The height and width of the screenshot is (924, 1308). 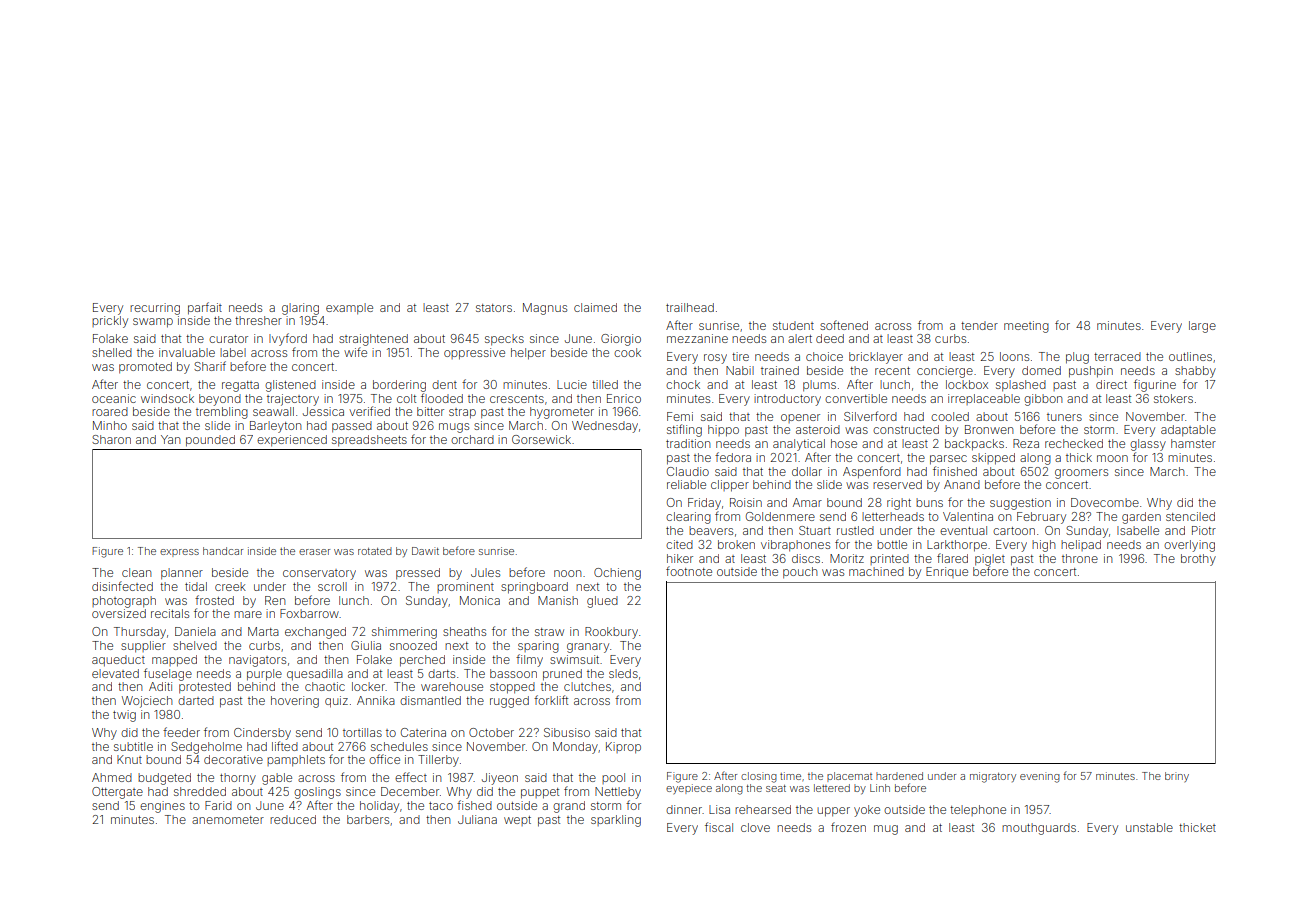 I want to click on briny, so click(x=1177, y=777).
